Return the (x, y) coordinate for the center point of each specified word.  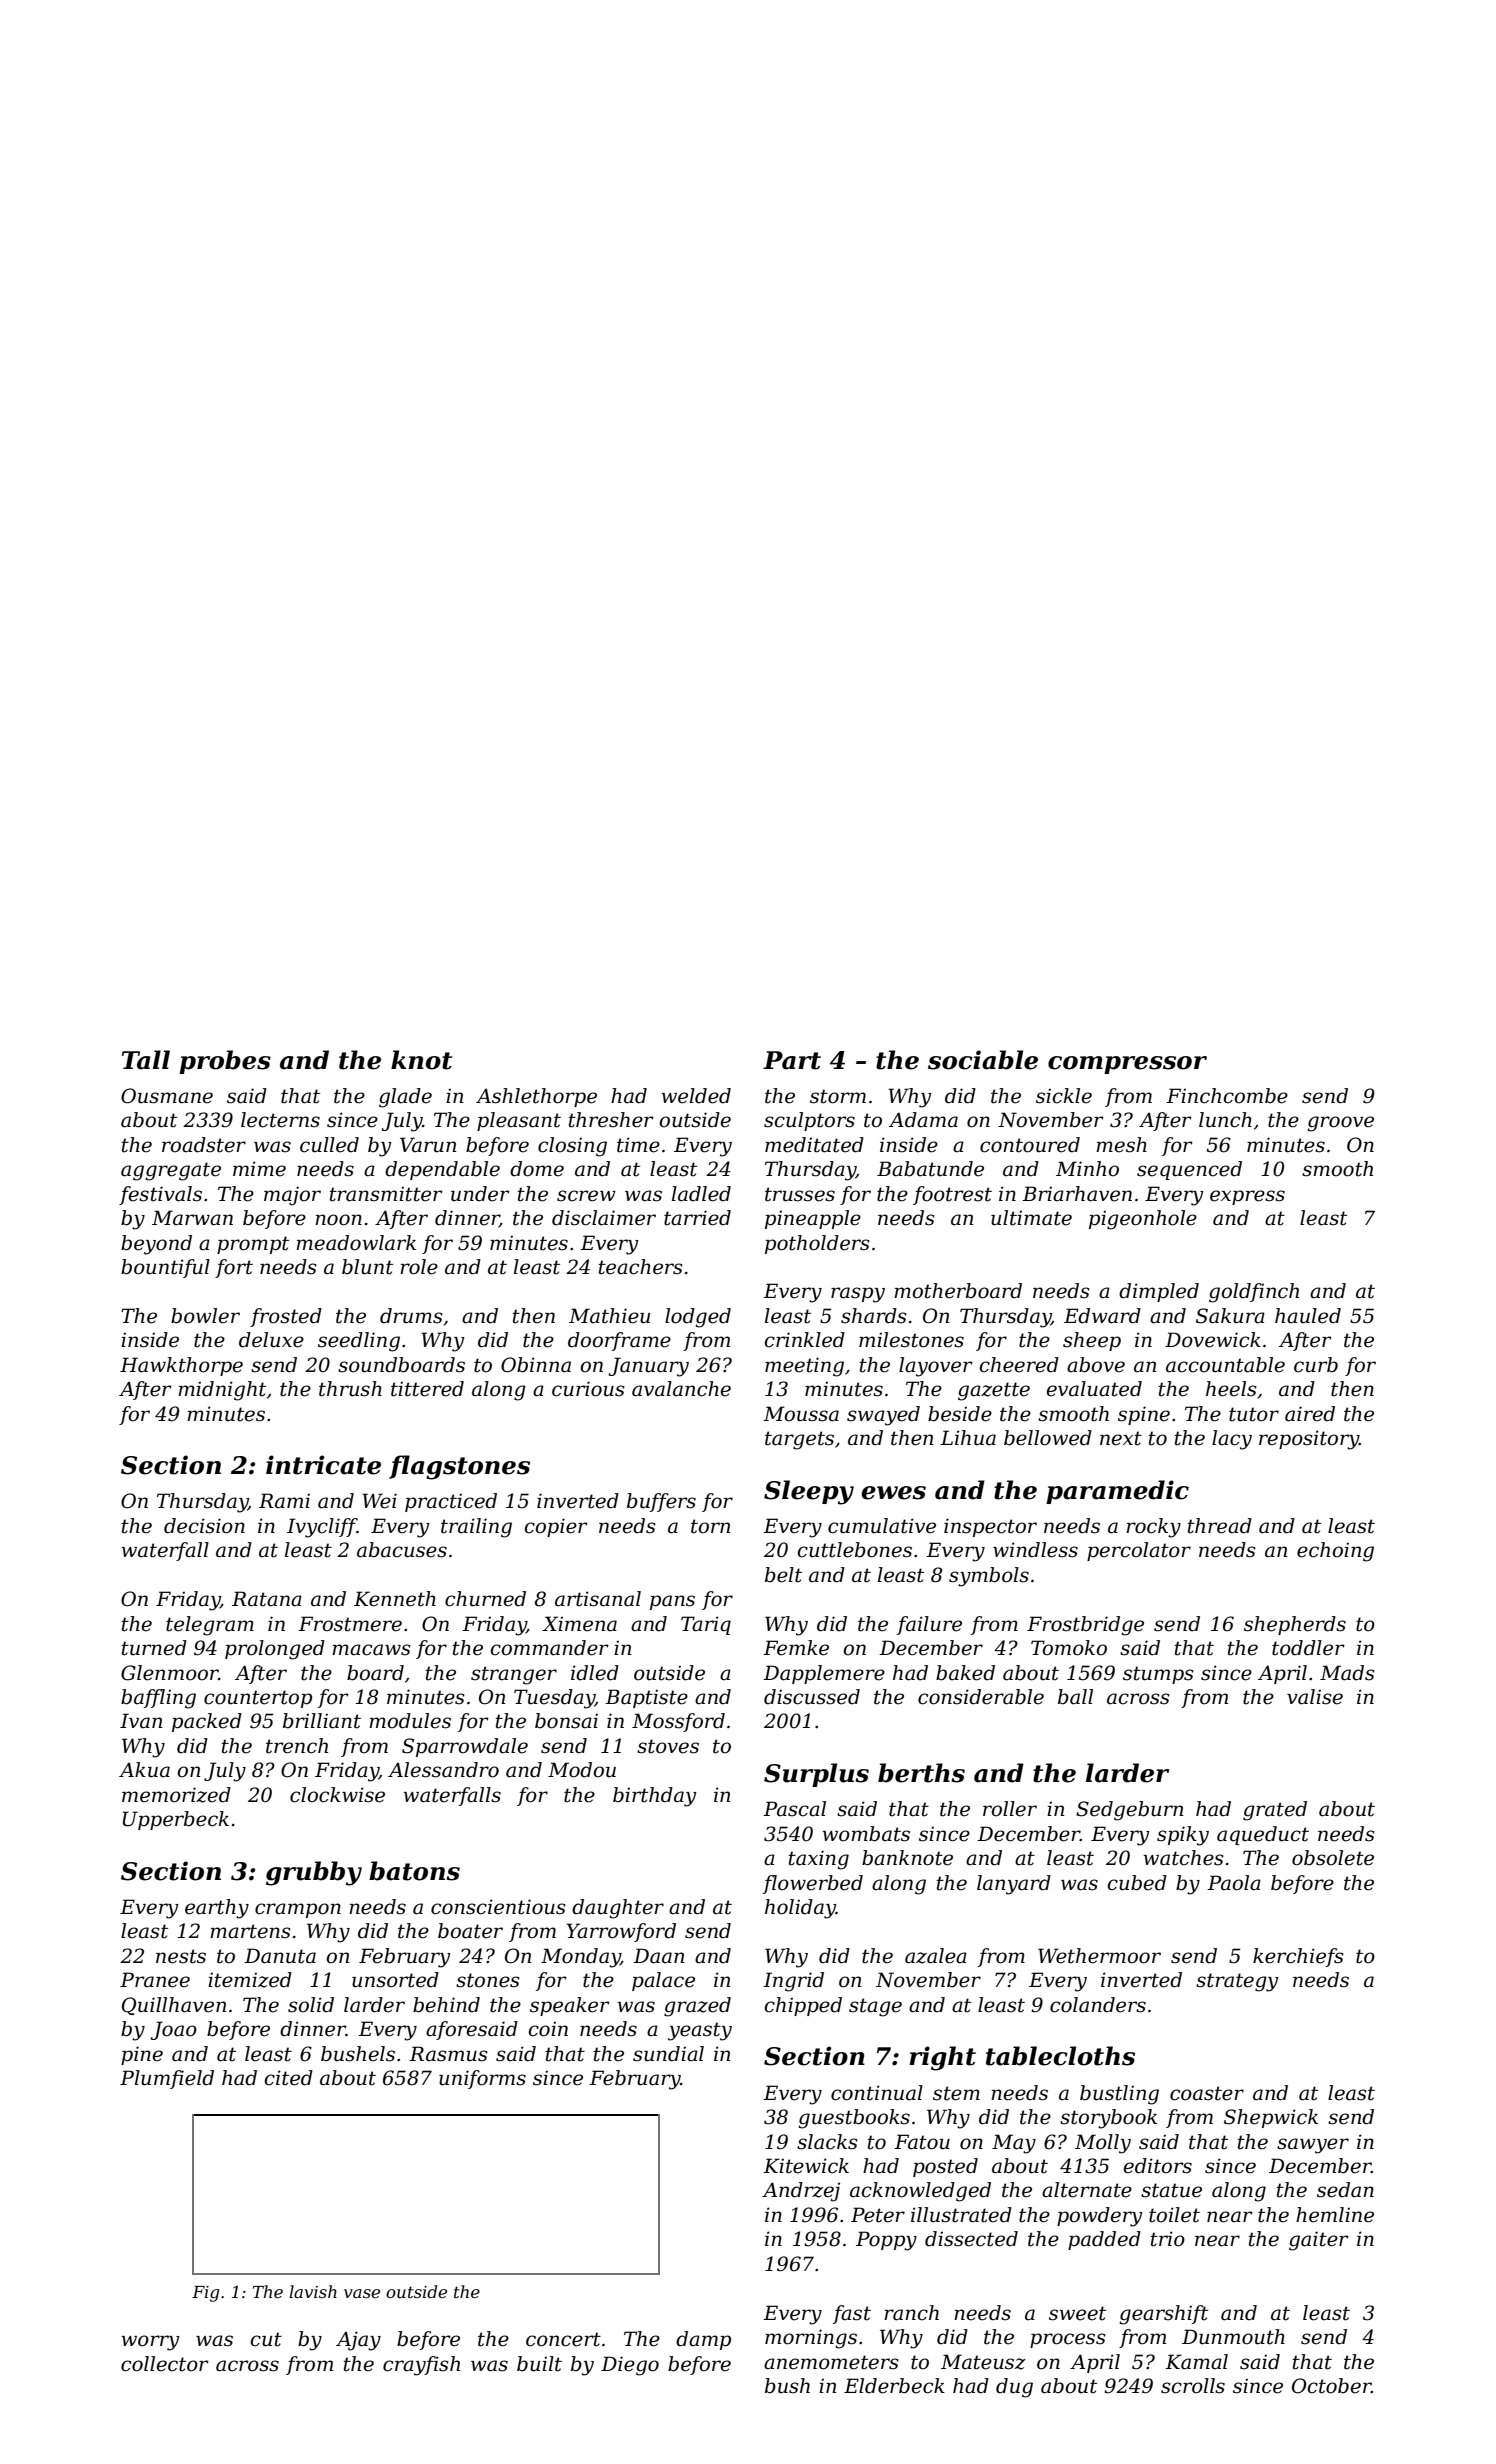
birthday (654, 1797)
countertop (258, 1699)
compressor (1127, 1065)
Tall (146, 1060)
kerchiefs (1298, 1957)
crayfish (421, 2366)
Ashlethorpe (536, 1097)
